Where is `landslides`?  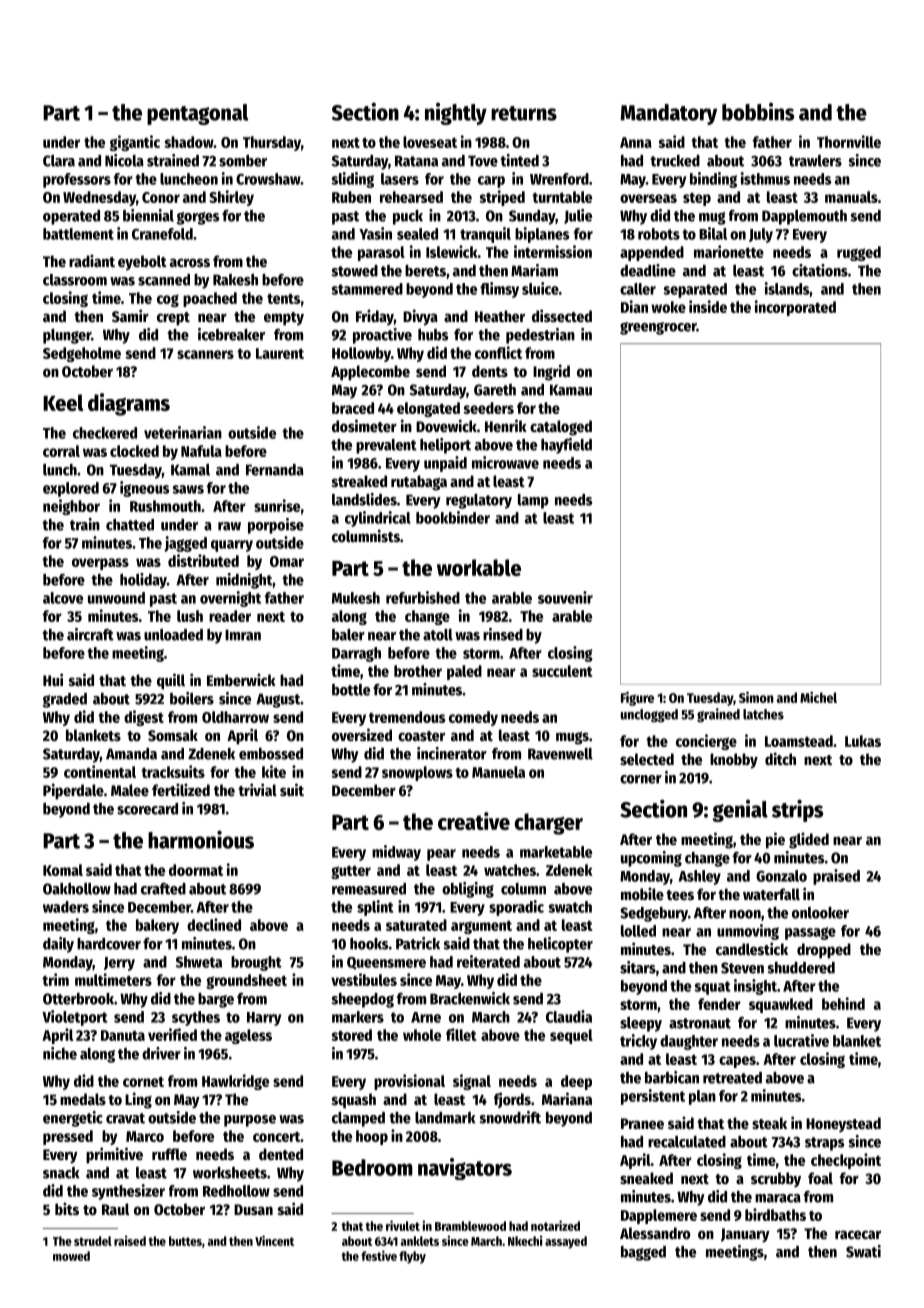 landslides is located at coordinates (364, 499).
